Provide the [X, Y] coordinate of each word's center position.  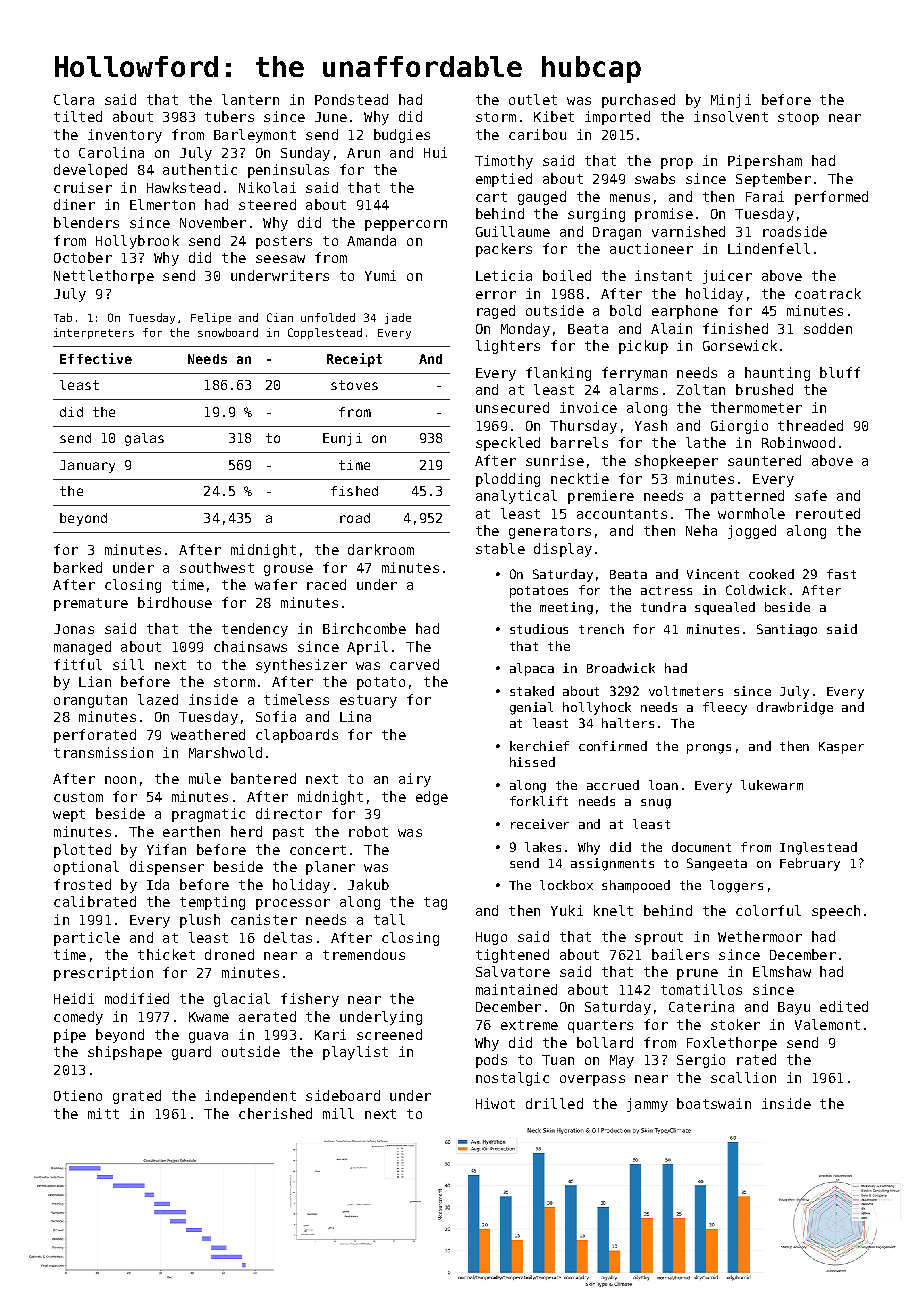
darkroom [381, 549]
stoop [798, 118]
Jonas [74, 629]
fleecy [725, 708]
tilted [78, 116]
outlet [533, 99]
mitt [103, 1113]
